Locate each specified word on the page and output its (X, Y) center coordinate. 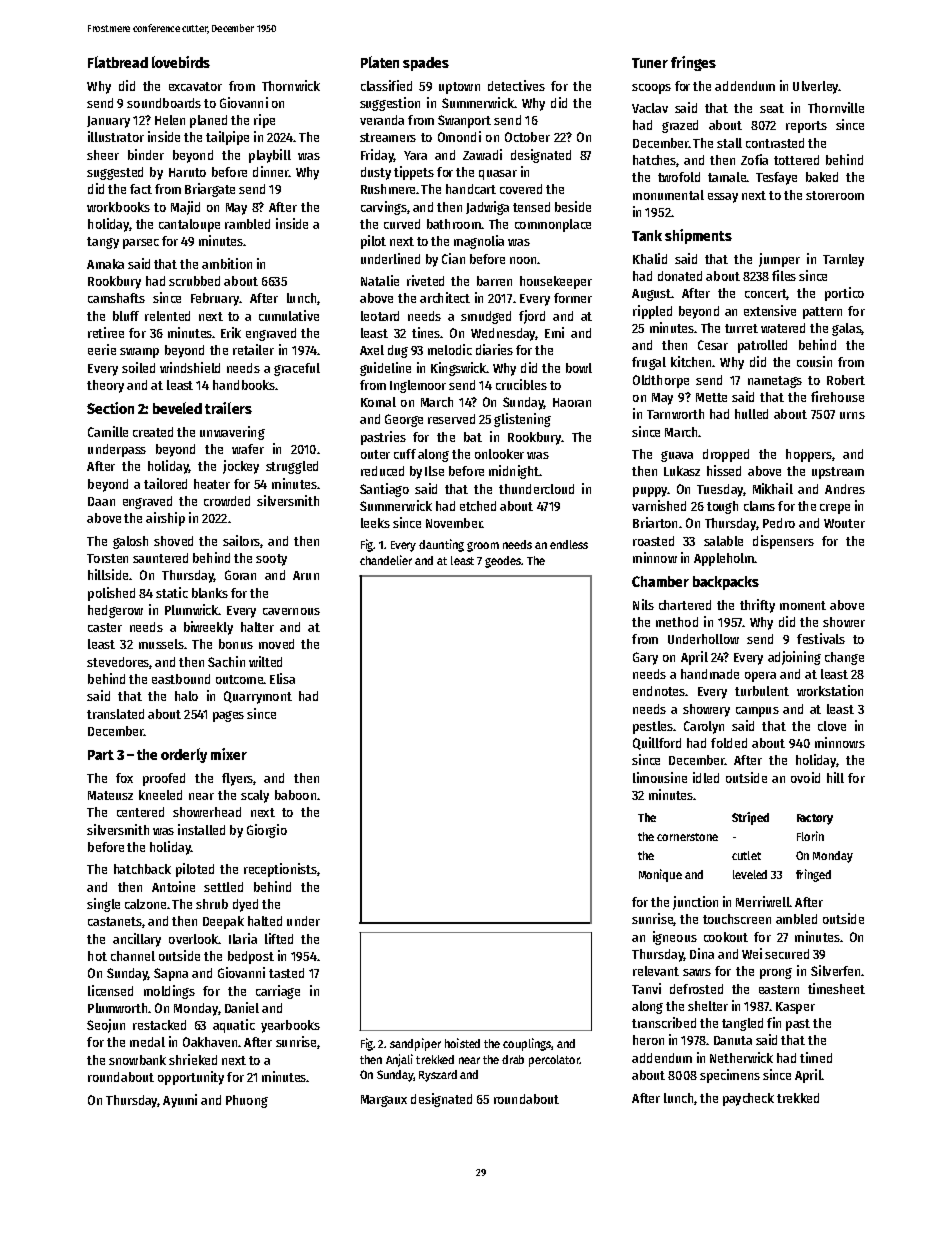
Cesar (713, 345)
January (108, 122)
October (527, 137)
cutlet (746, 855)
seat (772, 108)
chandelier (386, 560)
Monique (660, 875)
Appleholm (724, 559)
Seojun (106, 1026)
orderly (184, 755)
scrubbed (194, 281)
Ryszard (438, 1076)
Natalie (380, 280)
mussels (161, 644)
